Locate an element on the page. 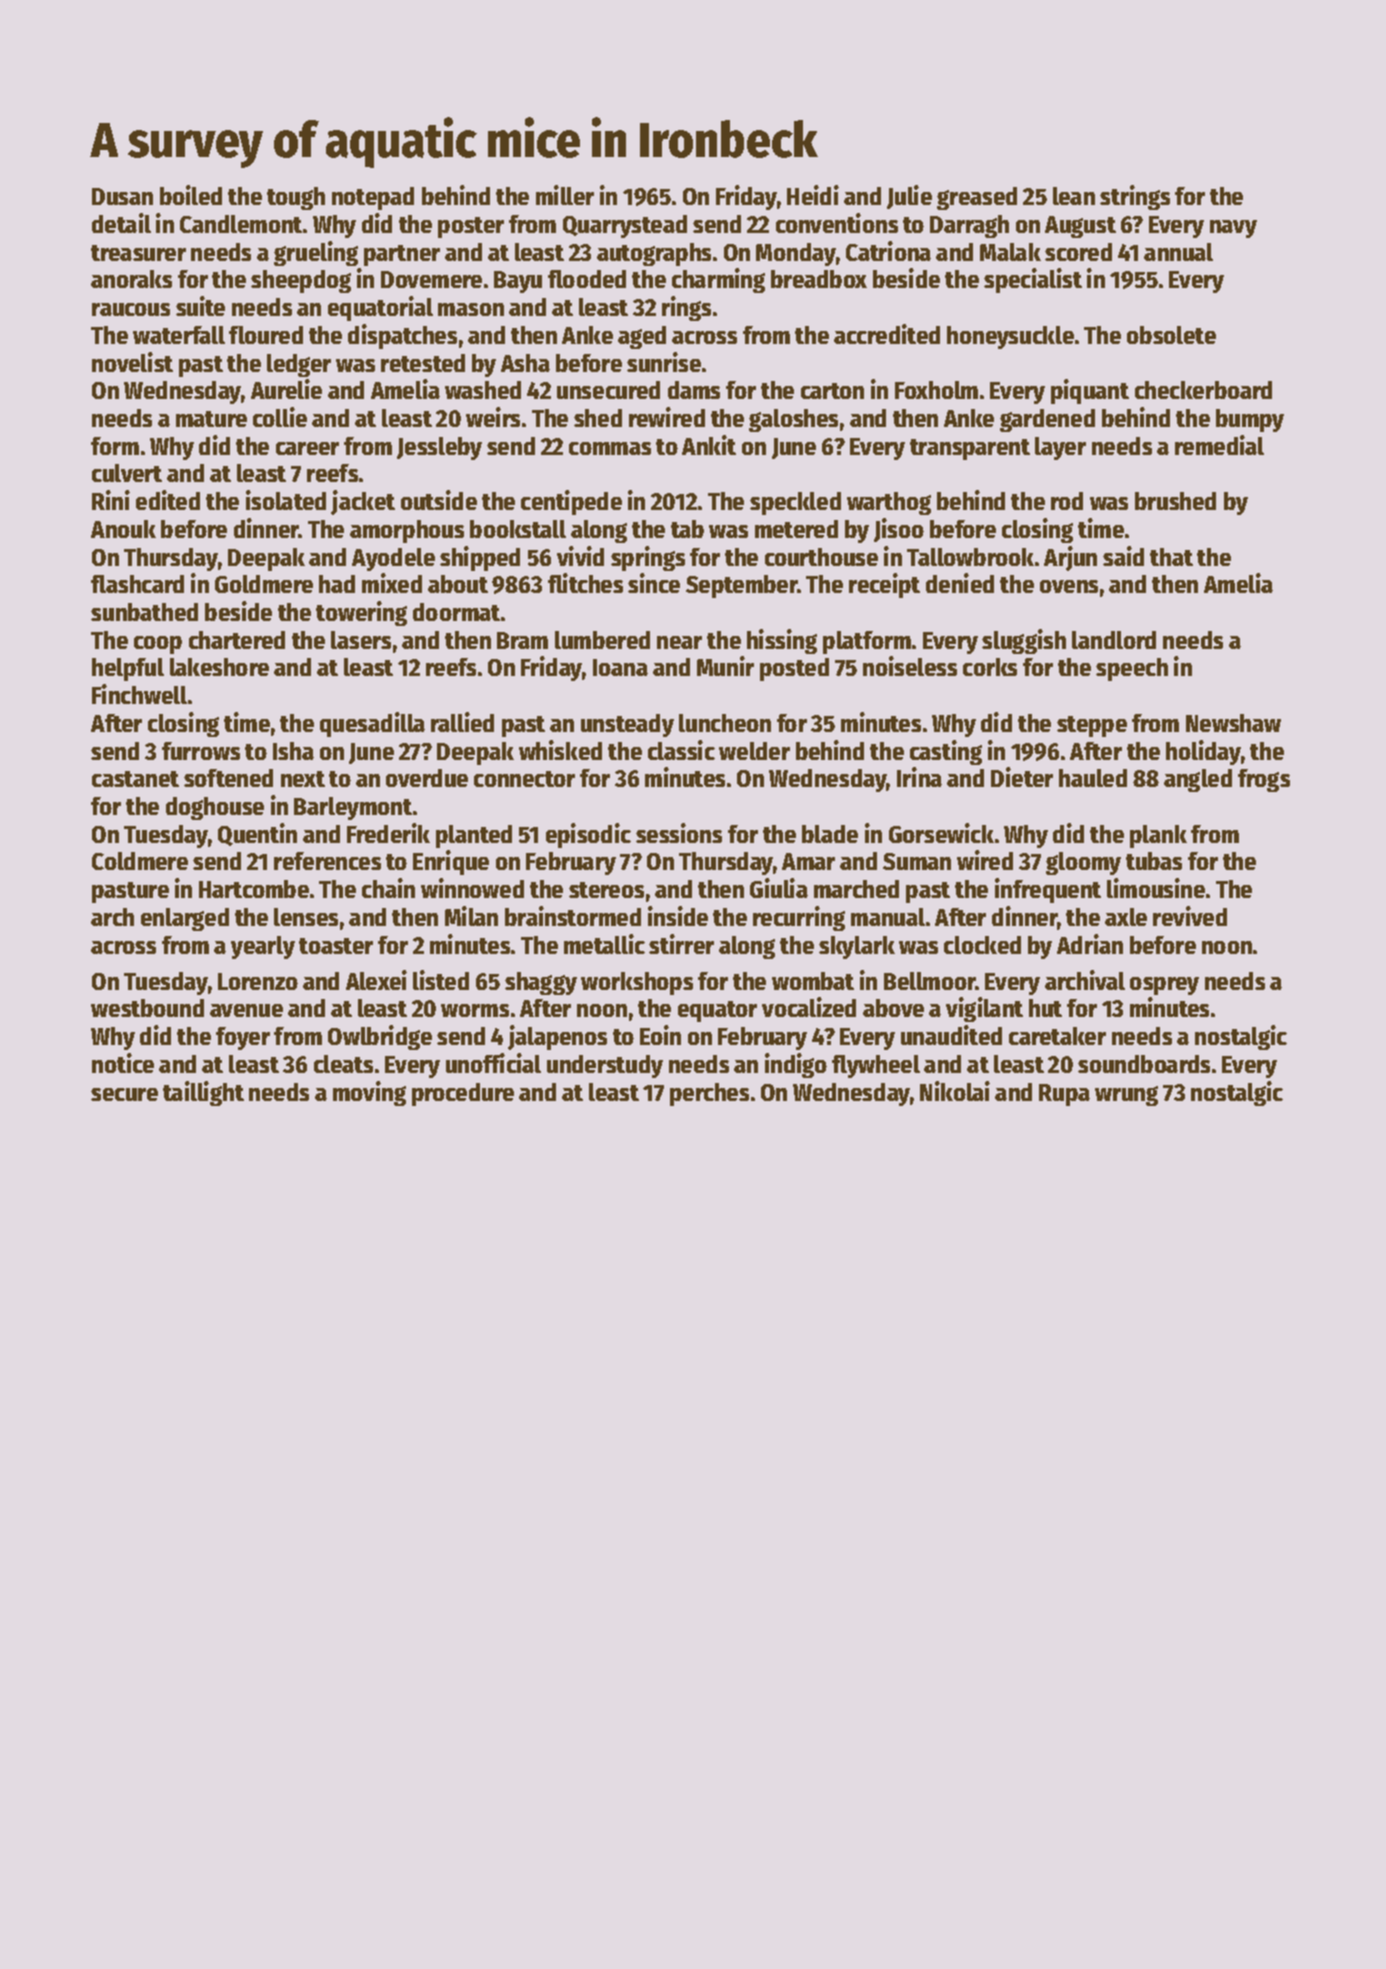  lean is located at coordinates (1074, 196).
